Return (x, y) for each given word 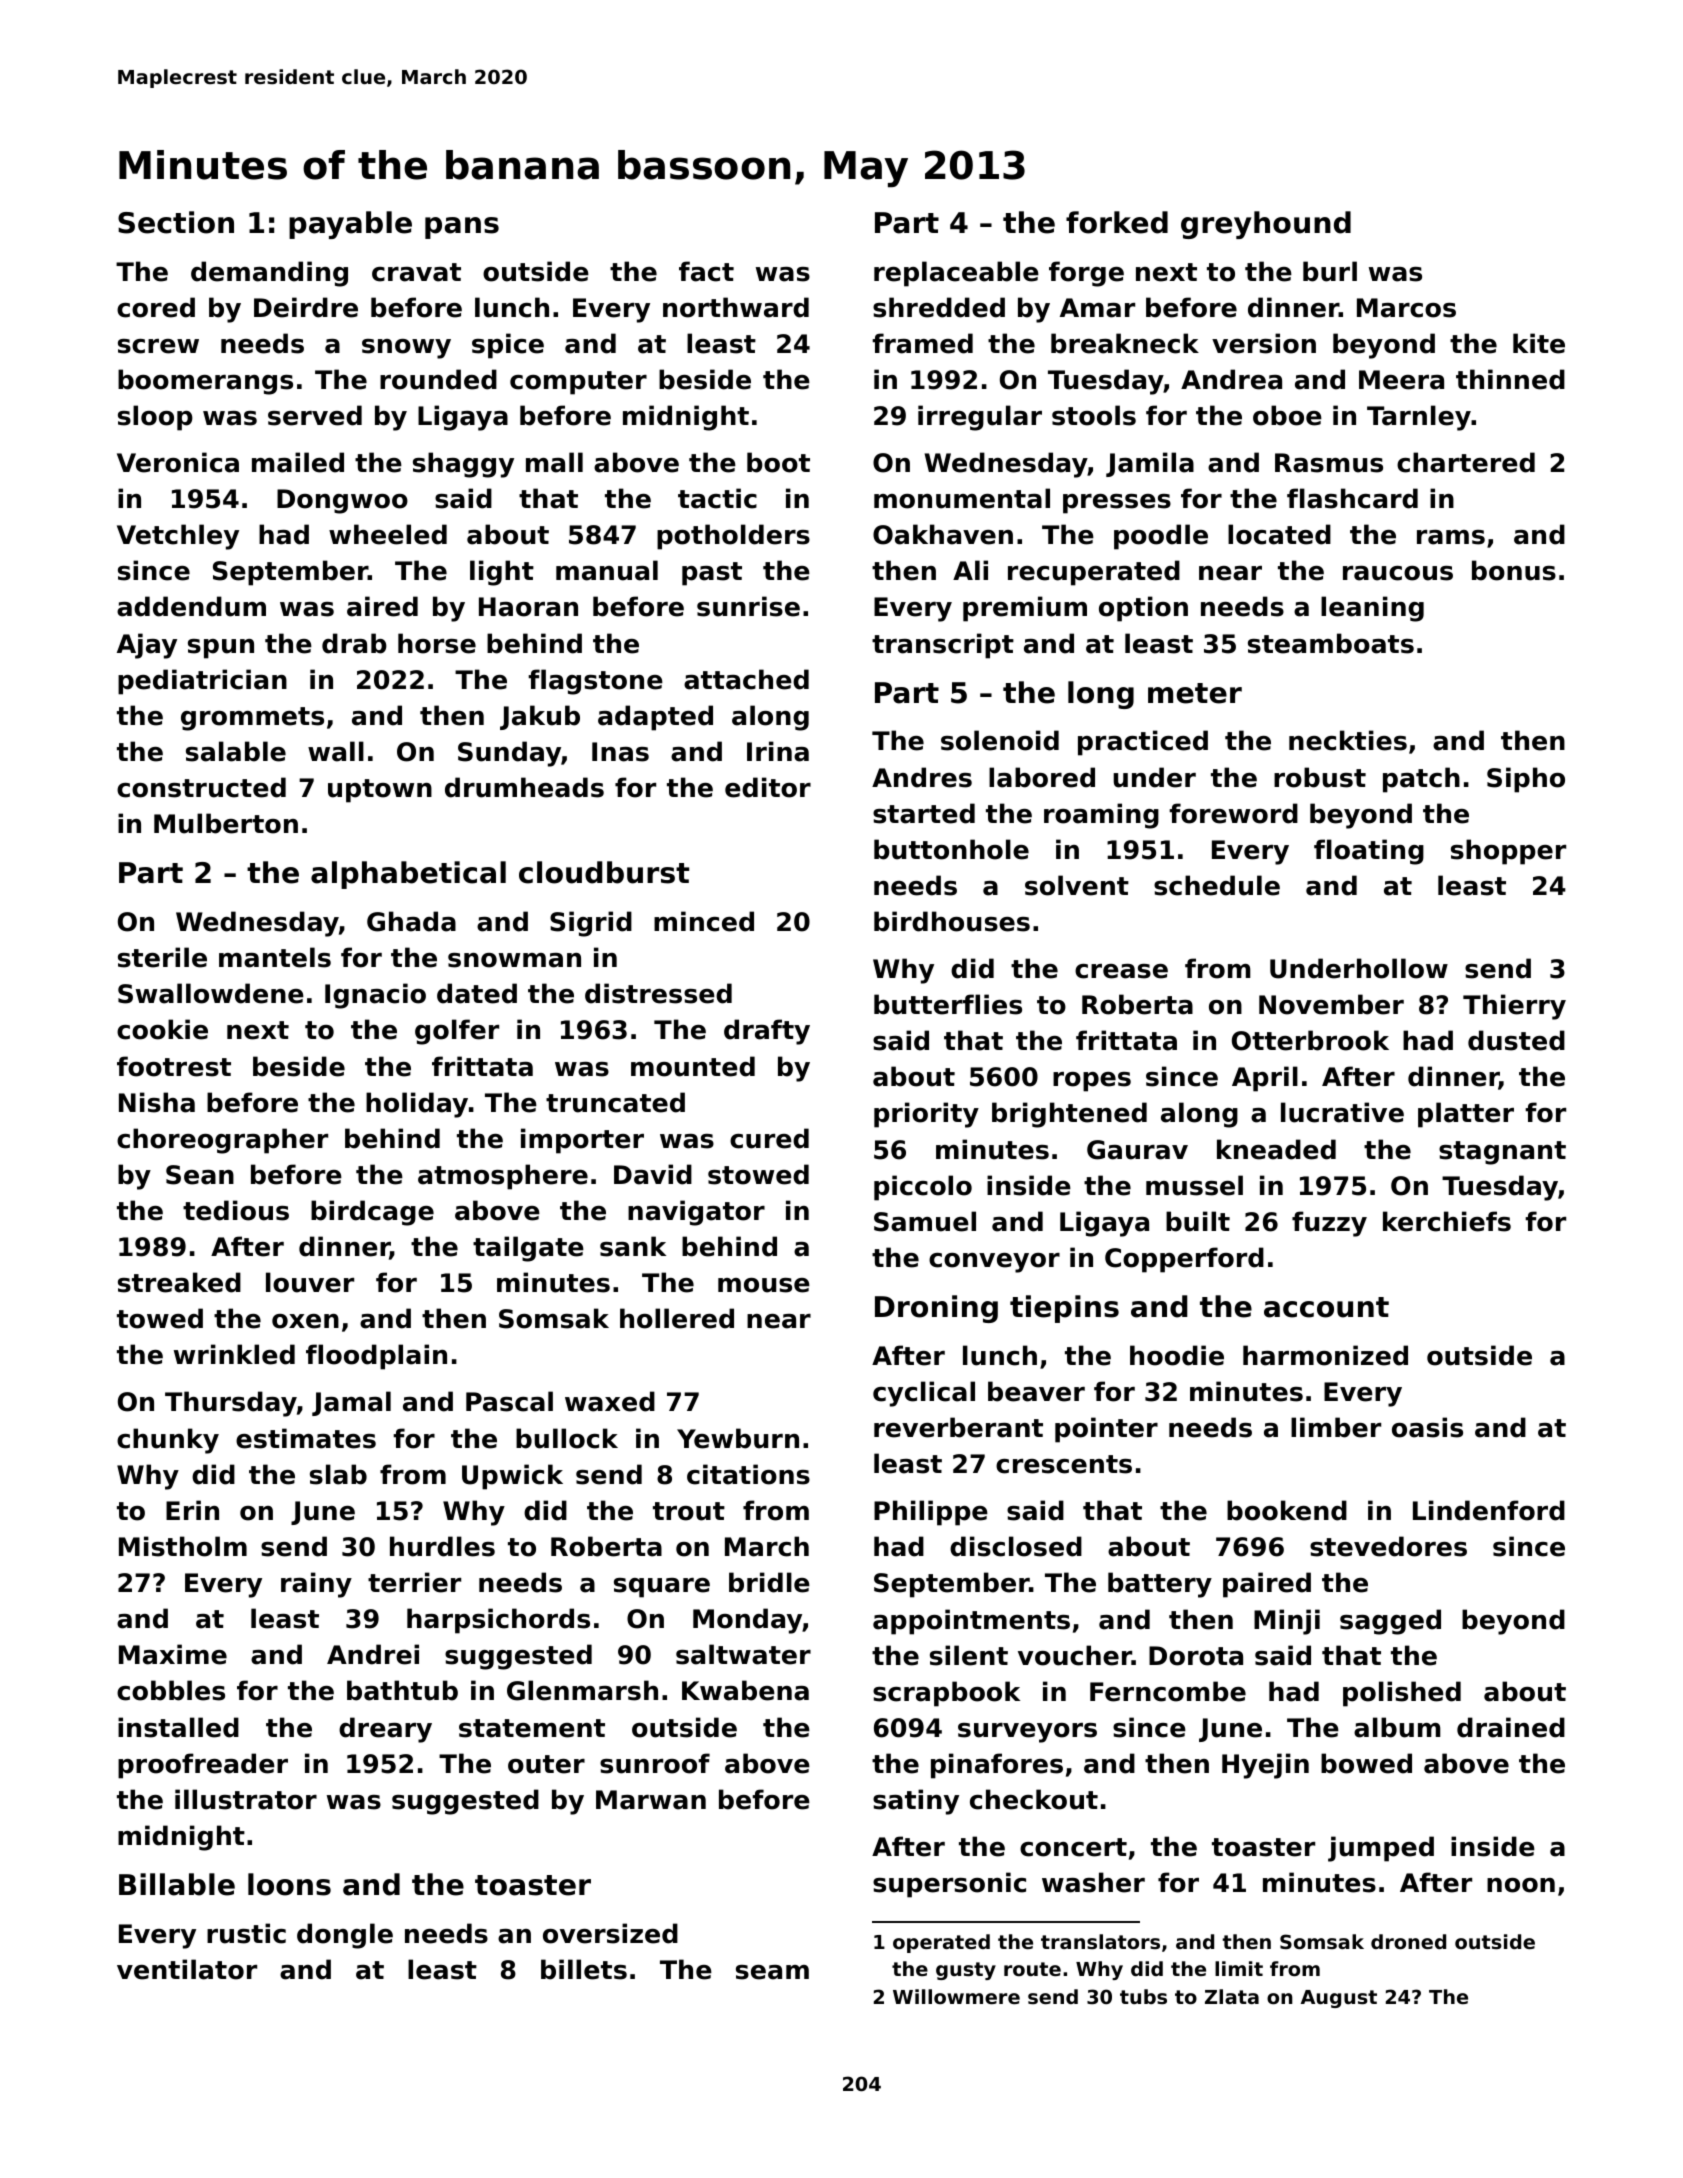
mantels (275, 957)
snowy (406, 349)
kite (1539, 343)
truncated (615, 1102)
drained (1511, 1727)
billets (584, 1969)
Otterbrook (1310, 1040)
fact (706, 271)
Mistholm (183, 1546)
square (662, 1588)
